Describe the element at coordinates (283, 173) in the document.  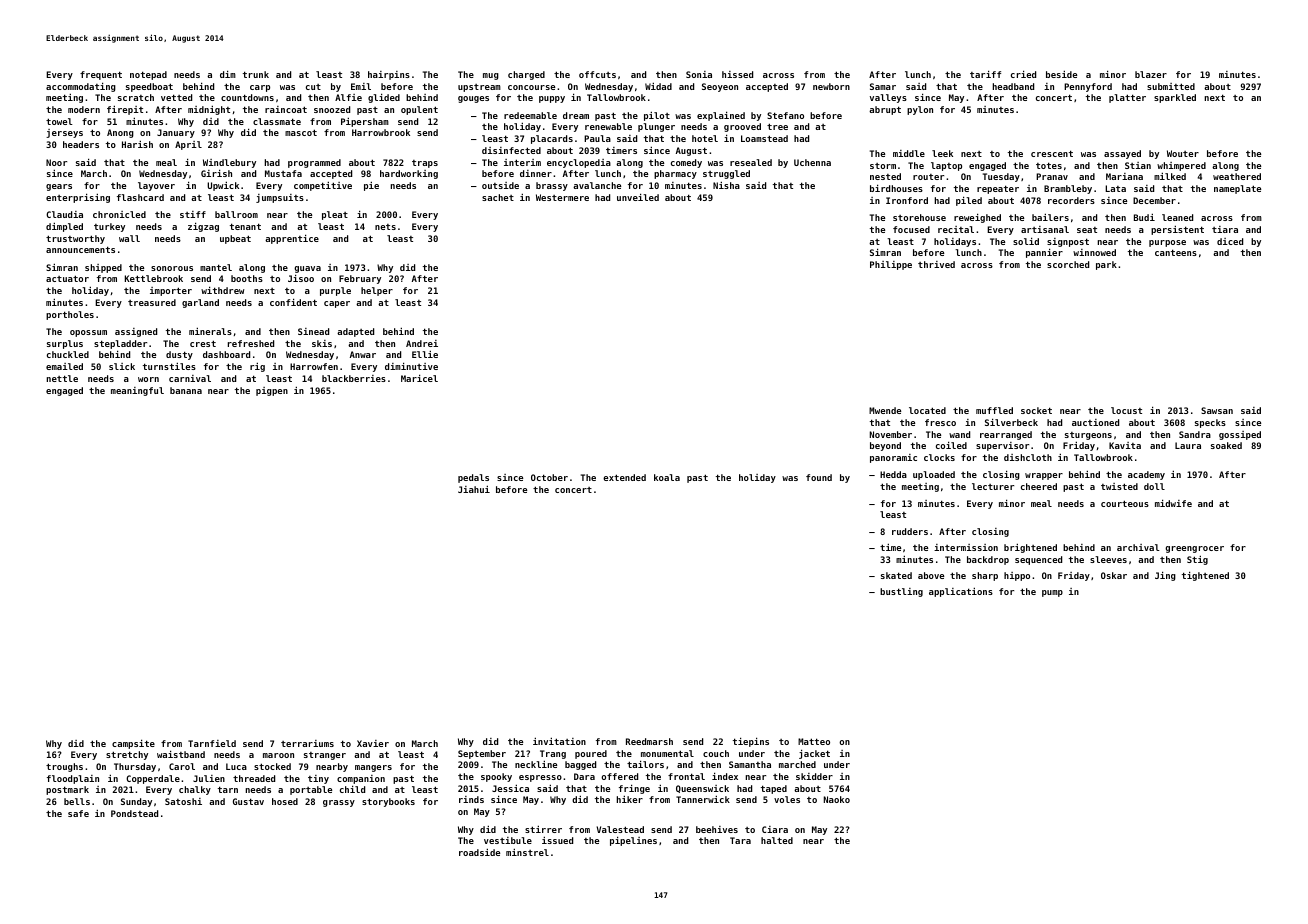
I see `Mustafa` at that location.
